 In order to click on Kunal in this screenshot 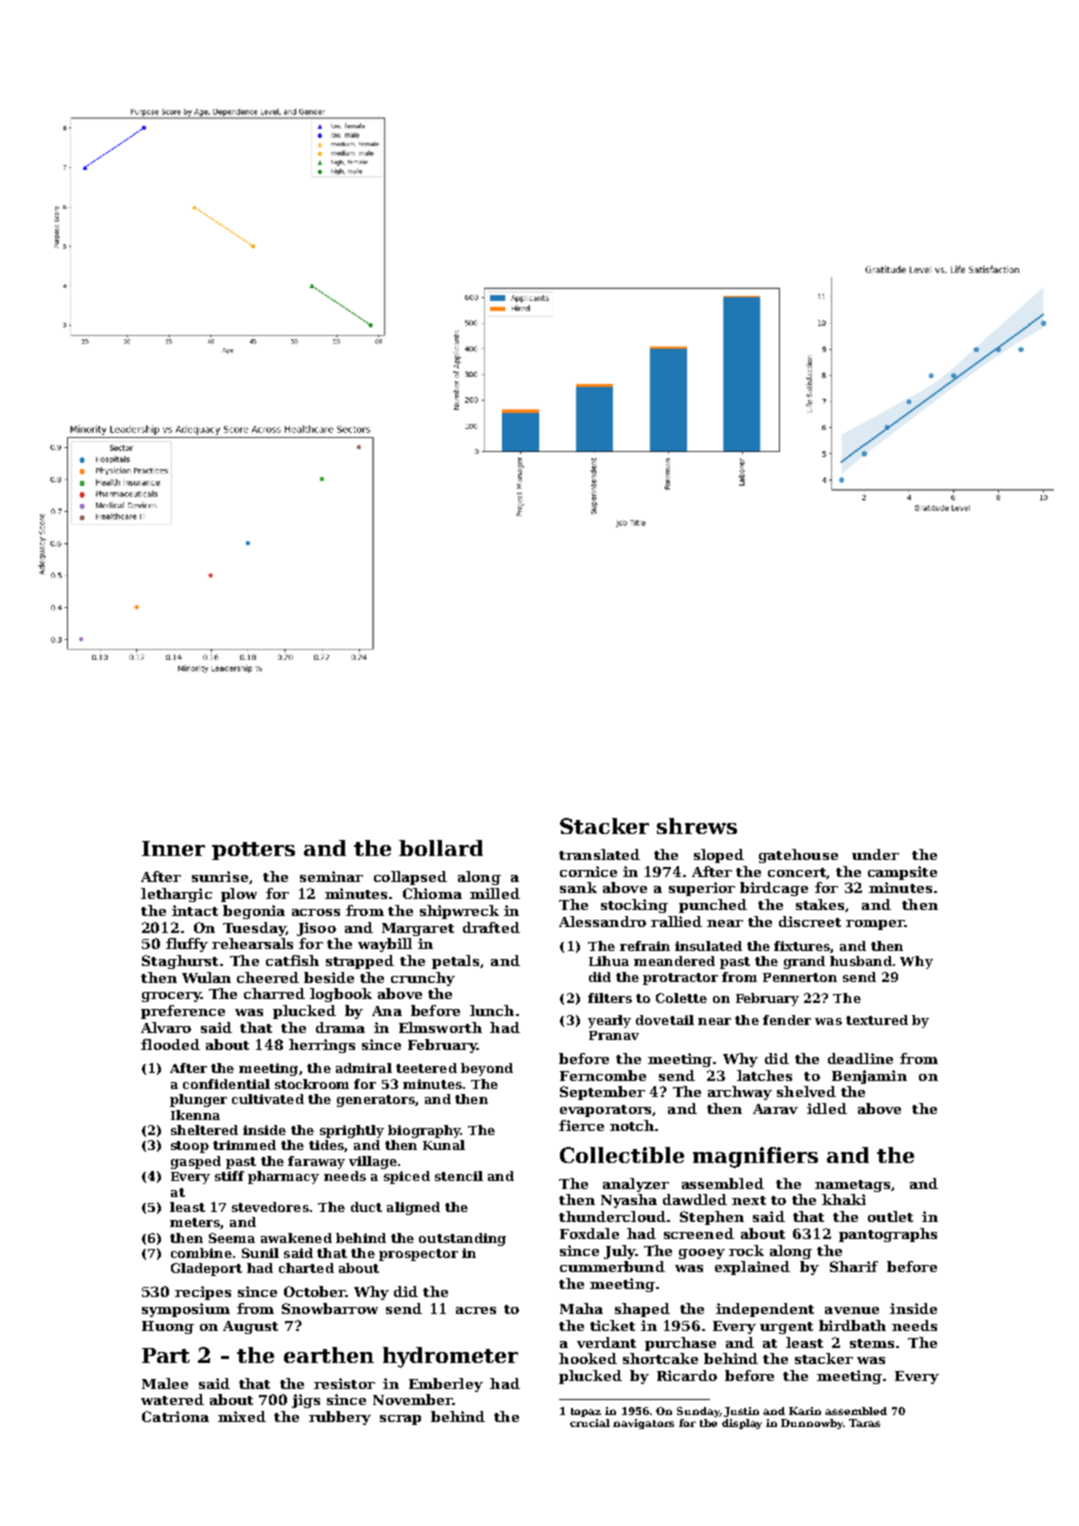, I will do `click(444, 1145)`.
